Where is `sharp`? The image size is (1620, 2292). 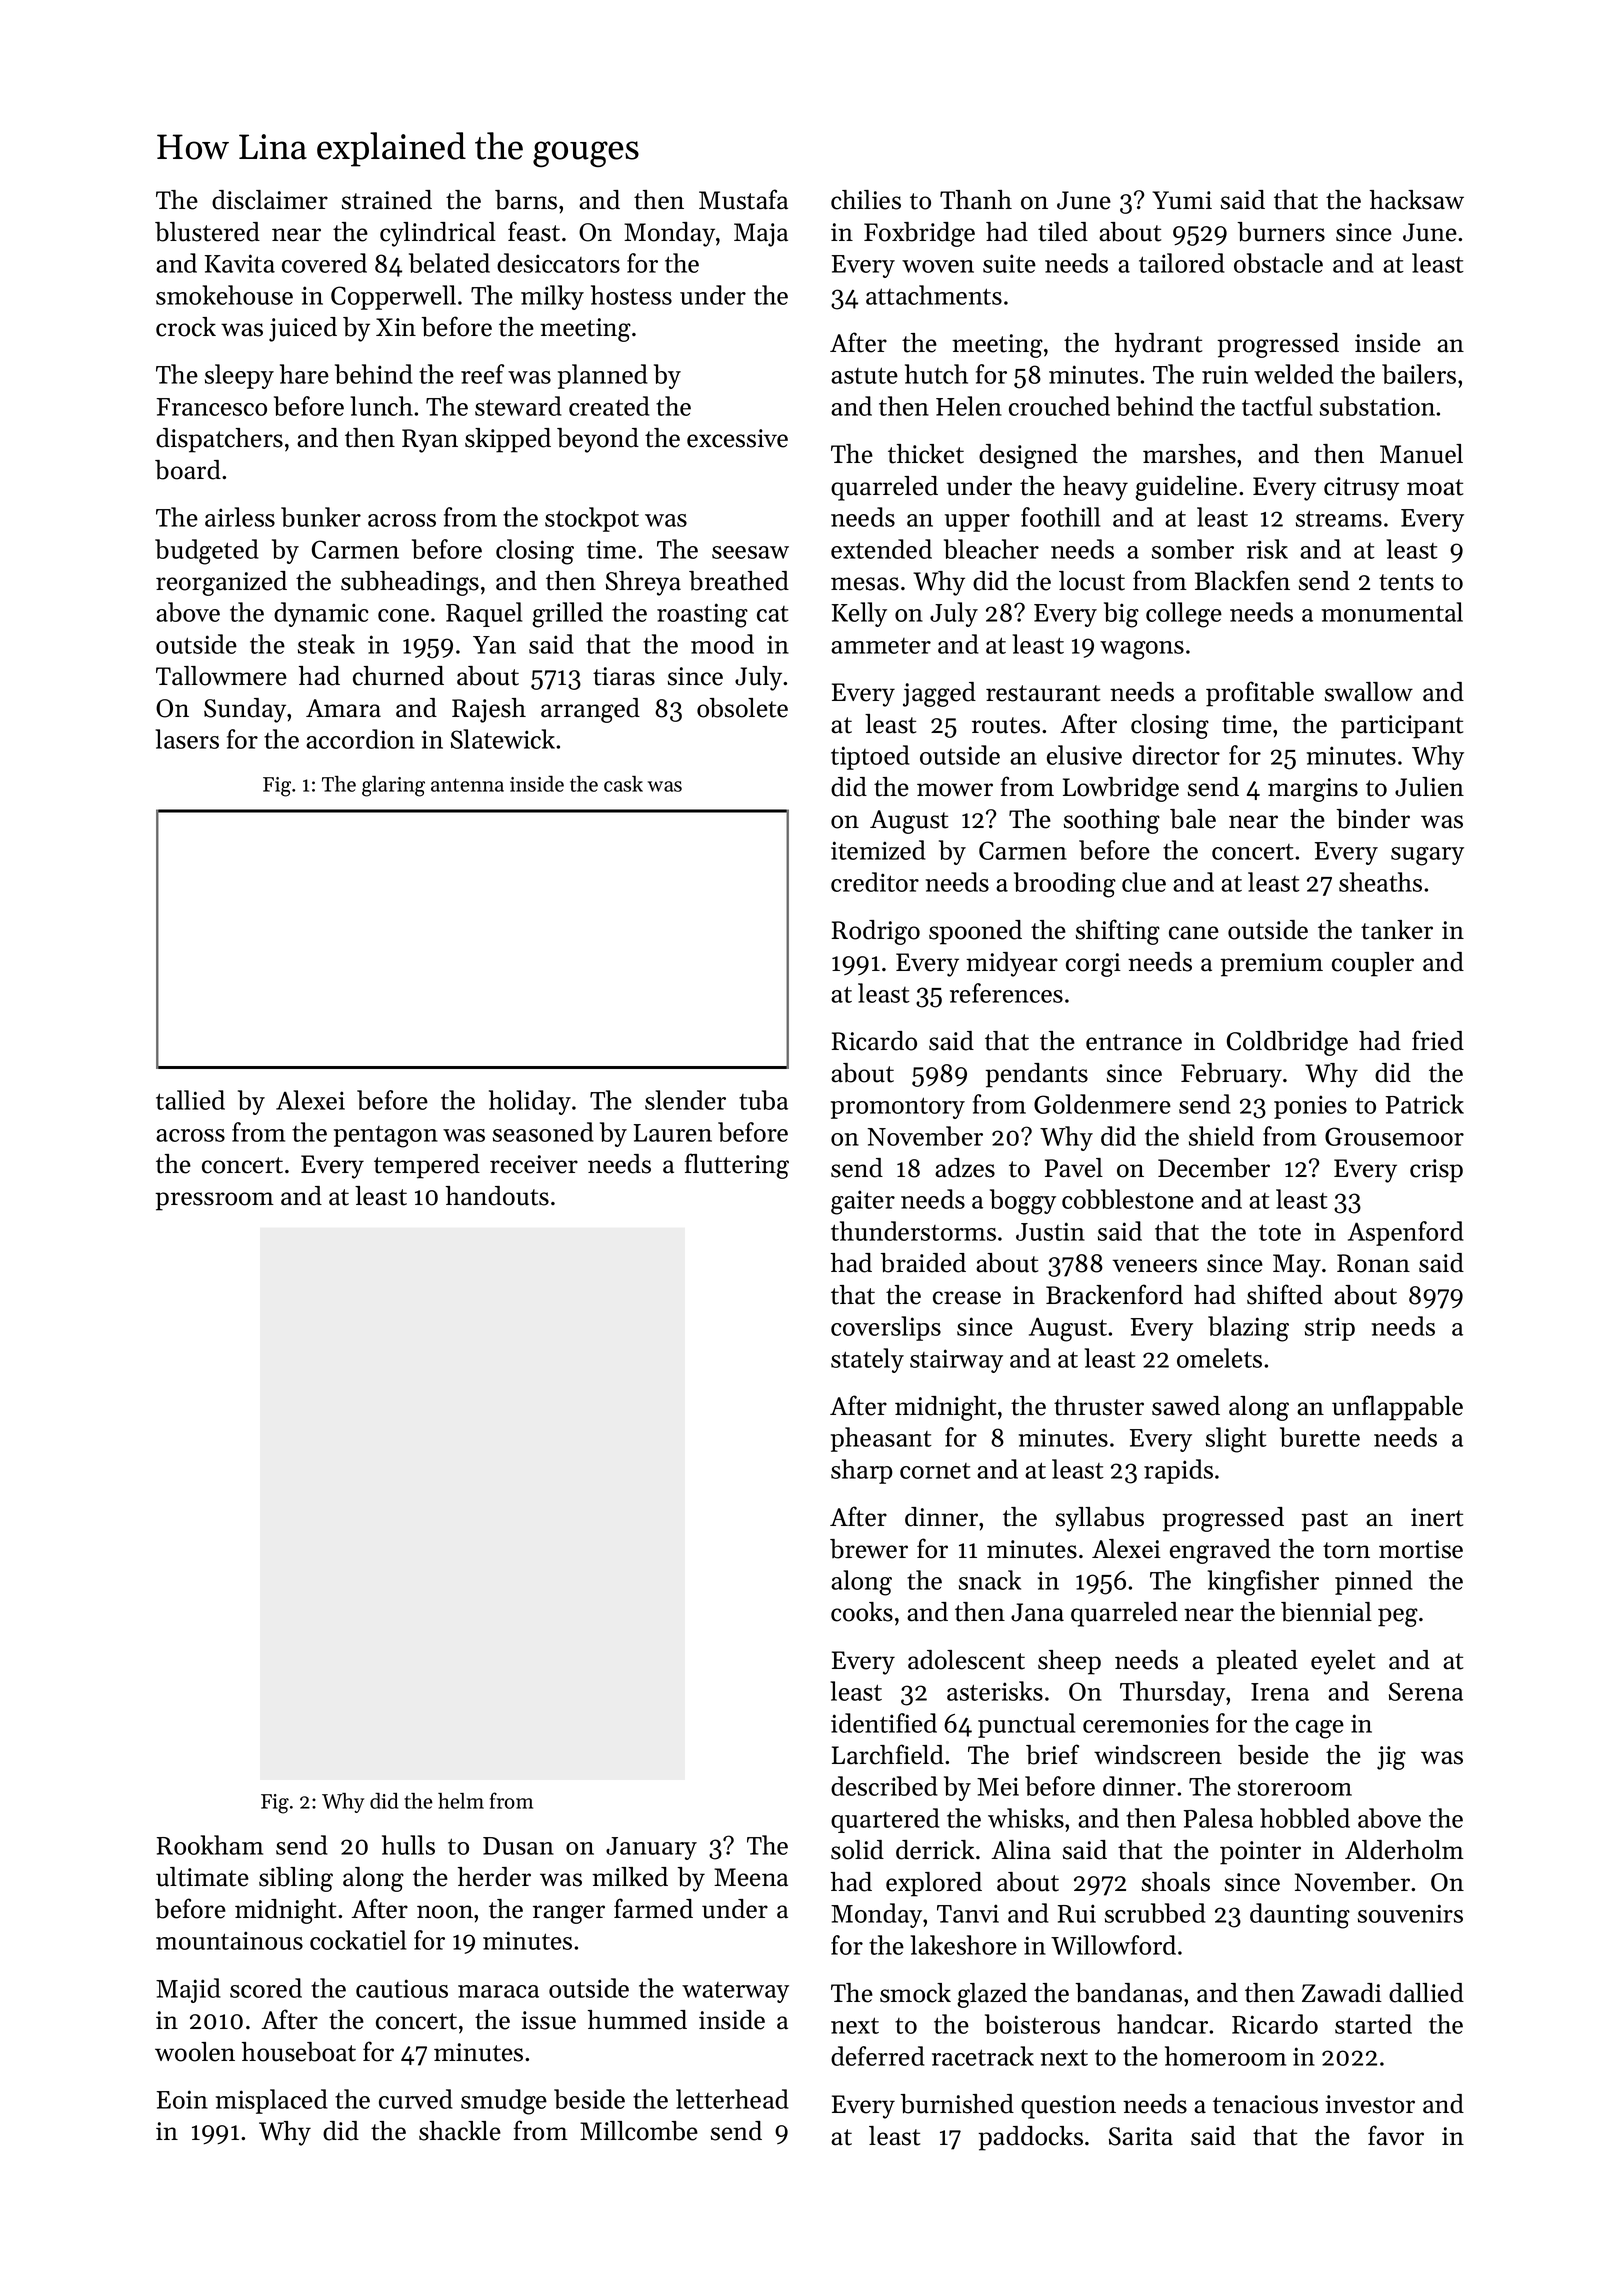 sharp is located at coordinates (862, 1471).
